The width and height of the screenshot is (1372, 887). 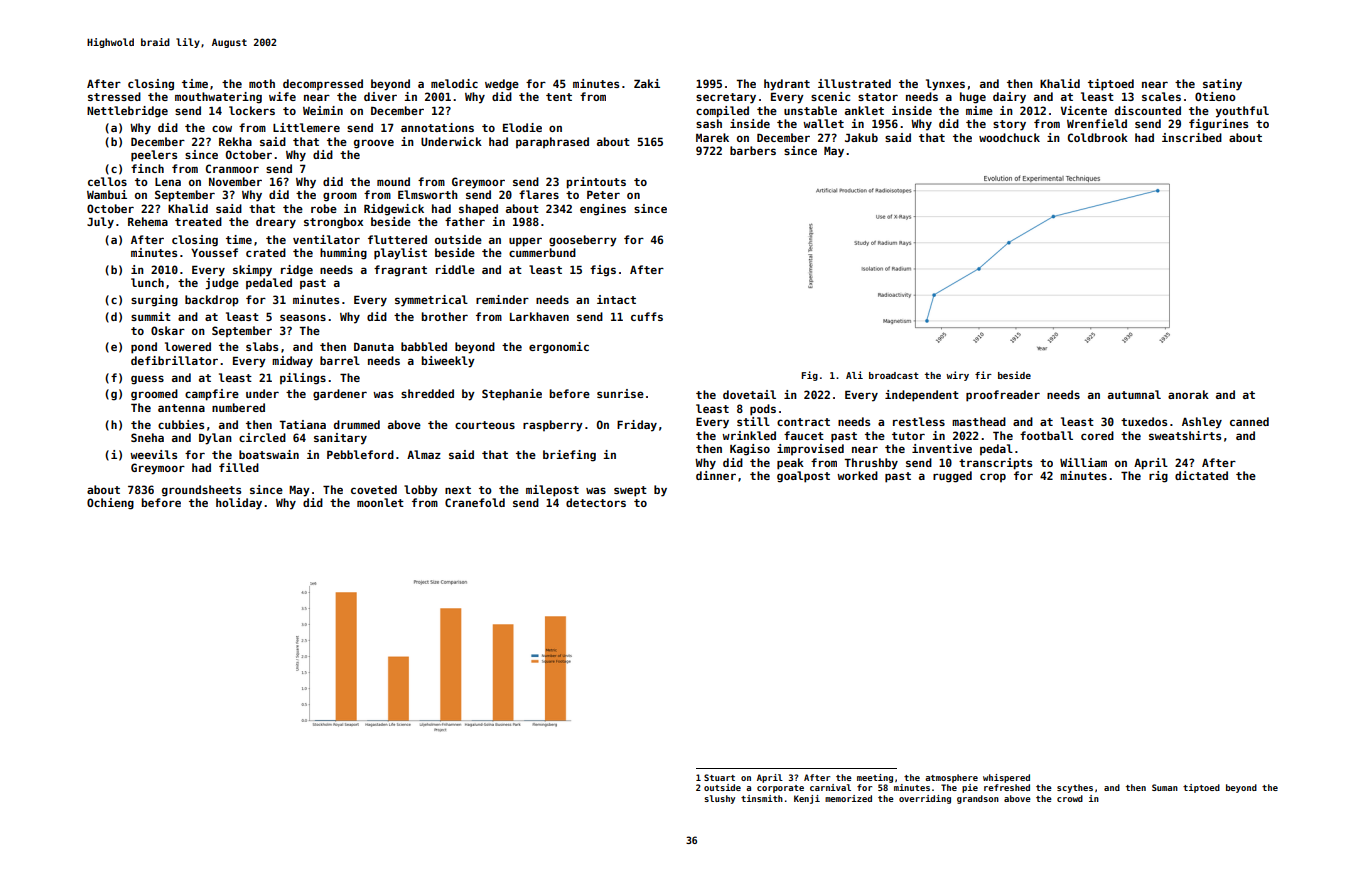 What do you see at coordinates (596, 502) in the screenshot?
I see `detectors` at bounding box center [596, 502].
